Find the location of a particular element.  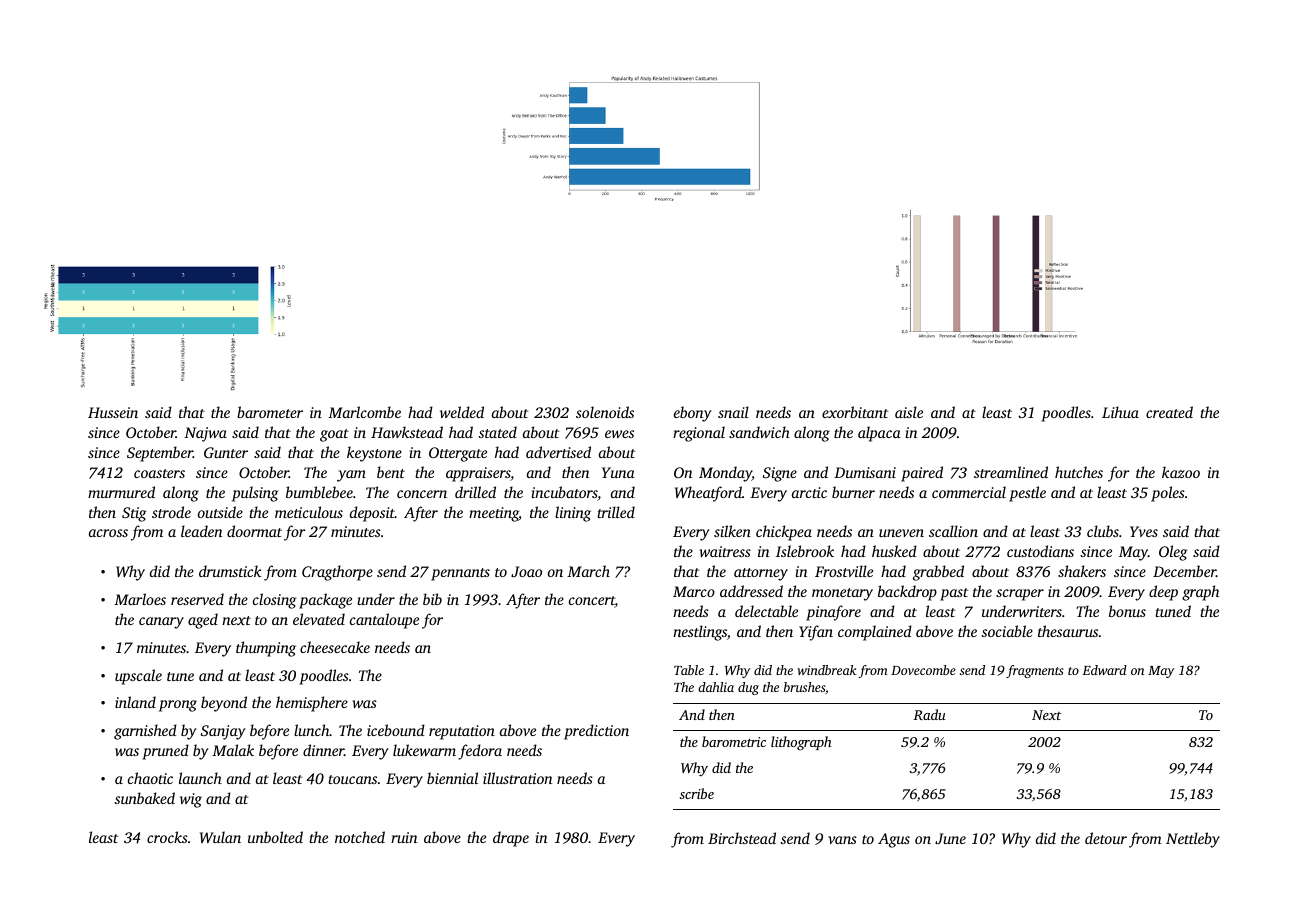

vans is located at coordinates (842, 840).
